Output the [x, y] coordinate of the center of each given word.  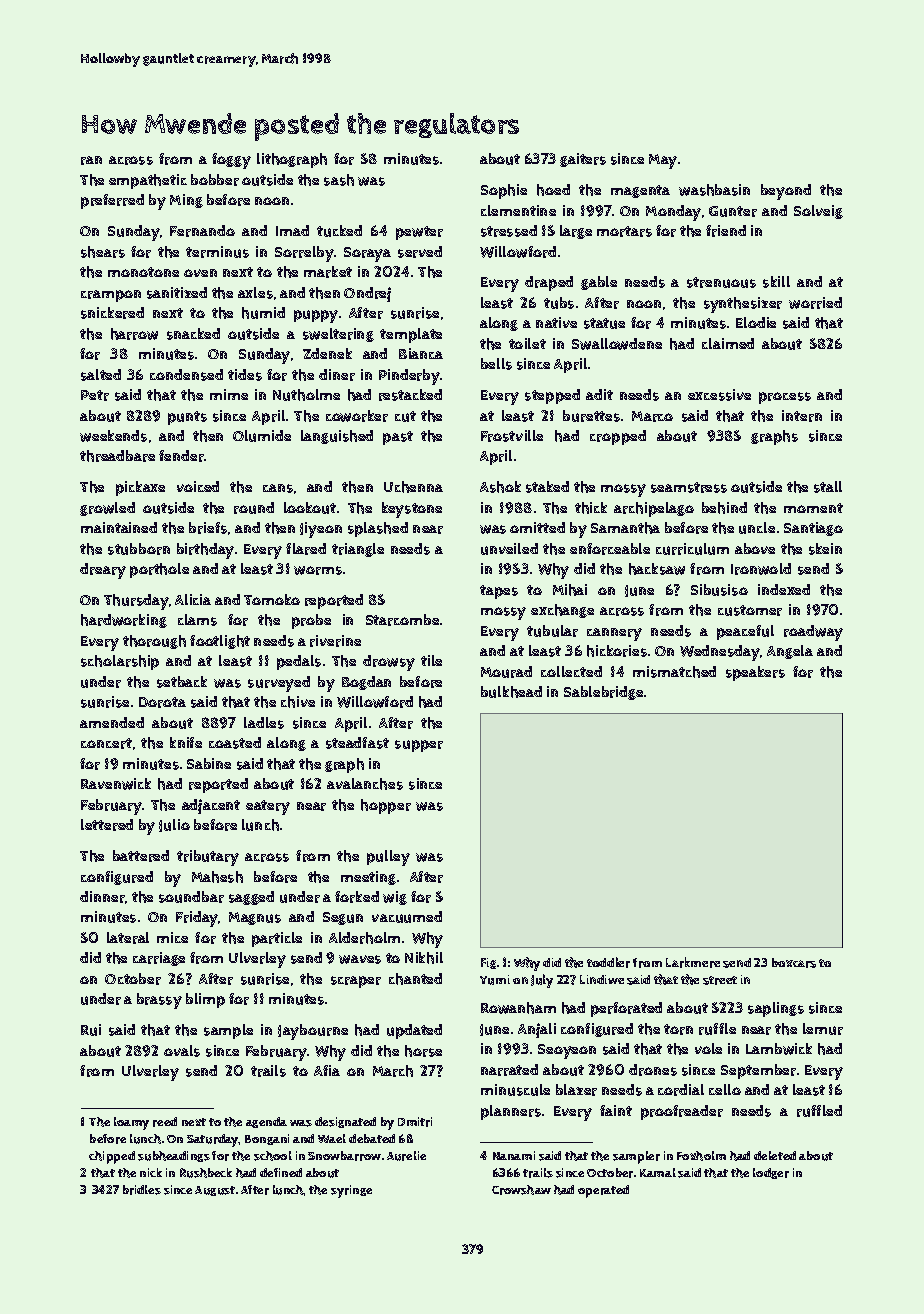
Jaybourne [313, 1032]
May [663, 161]
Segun [343, 918]
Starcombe [402, 620]
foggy [231, 161]
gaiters [583, 160]
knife [186, 742]
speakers [755, 673]
